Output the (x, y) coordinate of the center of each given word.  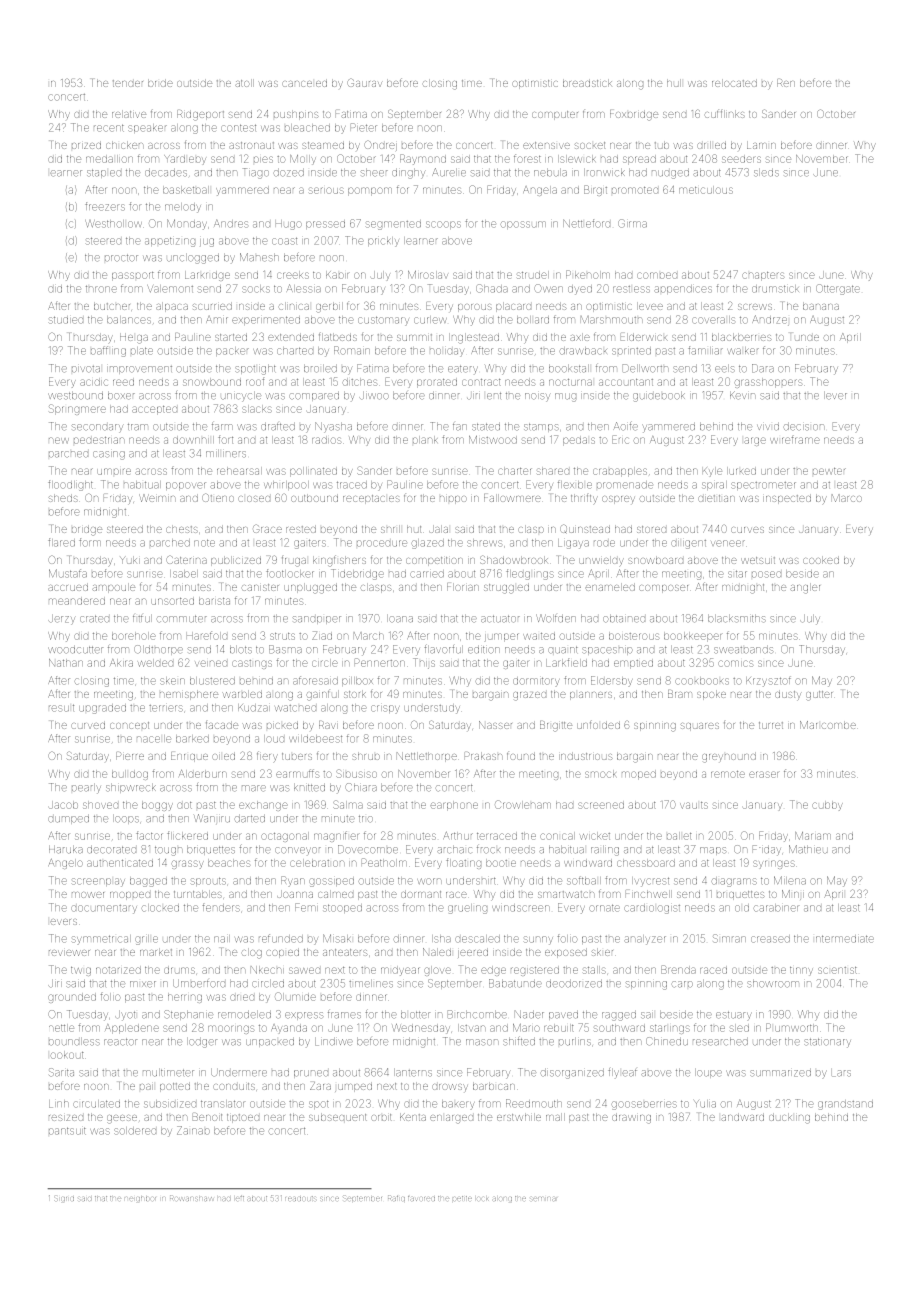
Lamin (761, 145)
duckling (789, 1118)
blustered (212, 681)
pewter (829, 471)
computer (555, 115)
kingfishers (339, 561)
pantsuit (67, 1131)
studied (66, 320)
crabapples (620, 472)
